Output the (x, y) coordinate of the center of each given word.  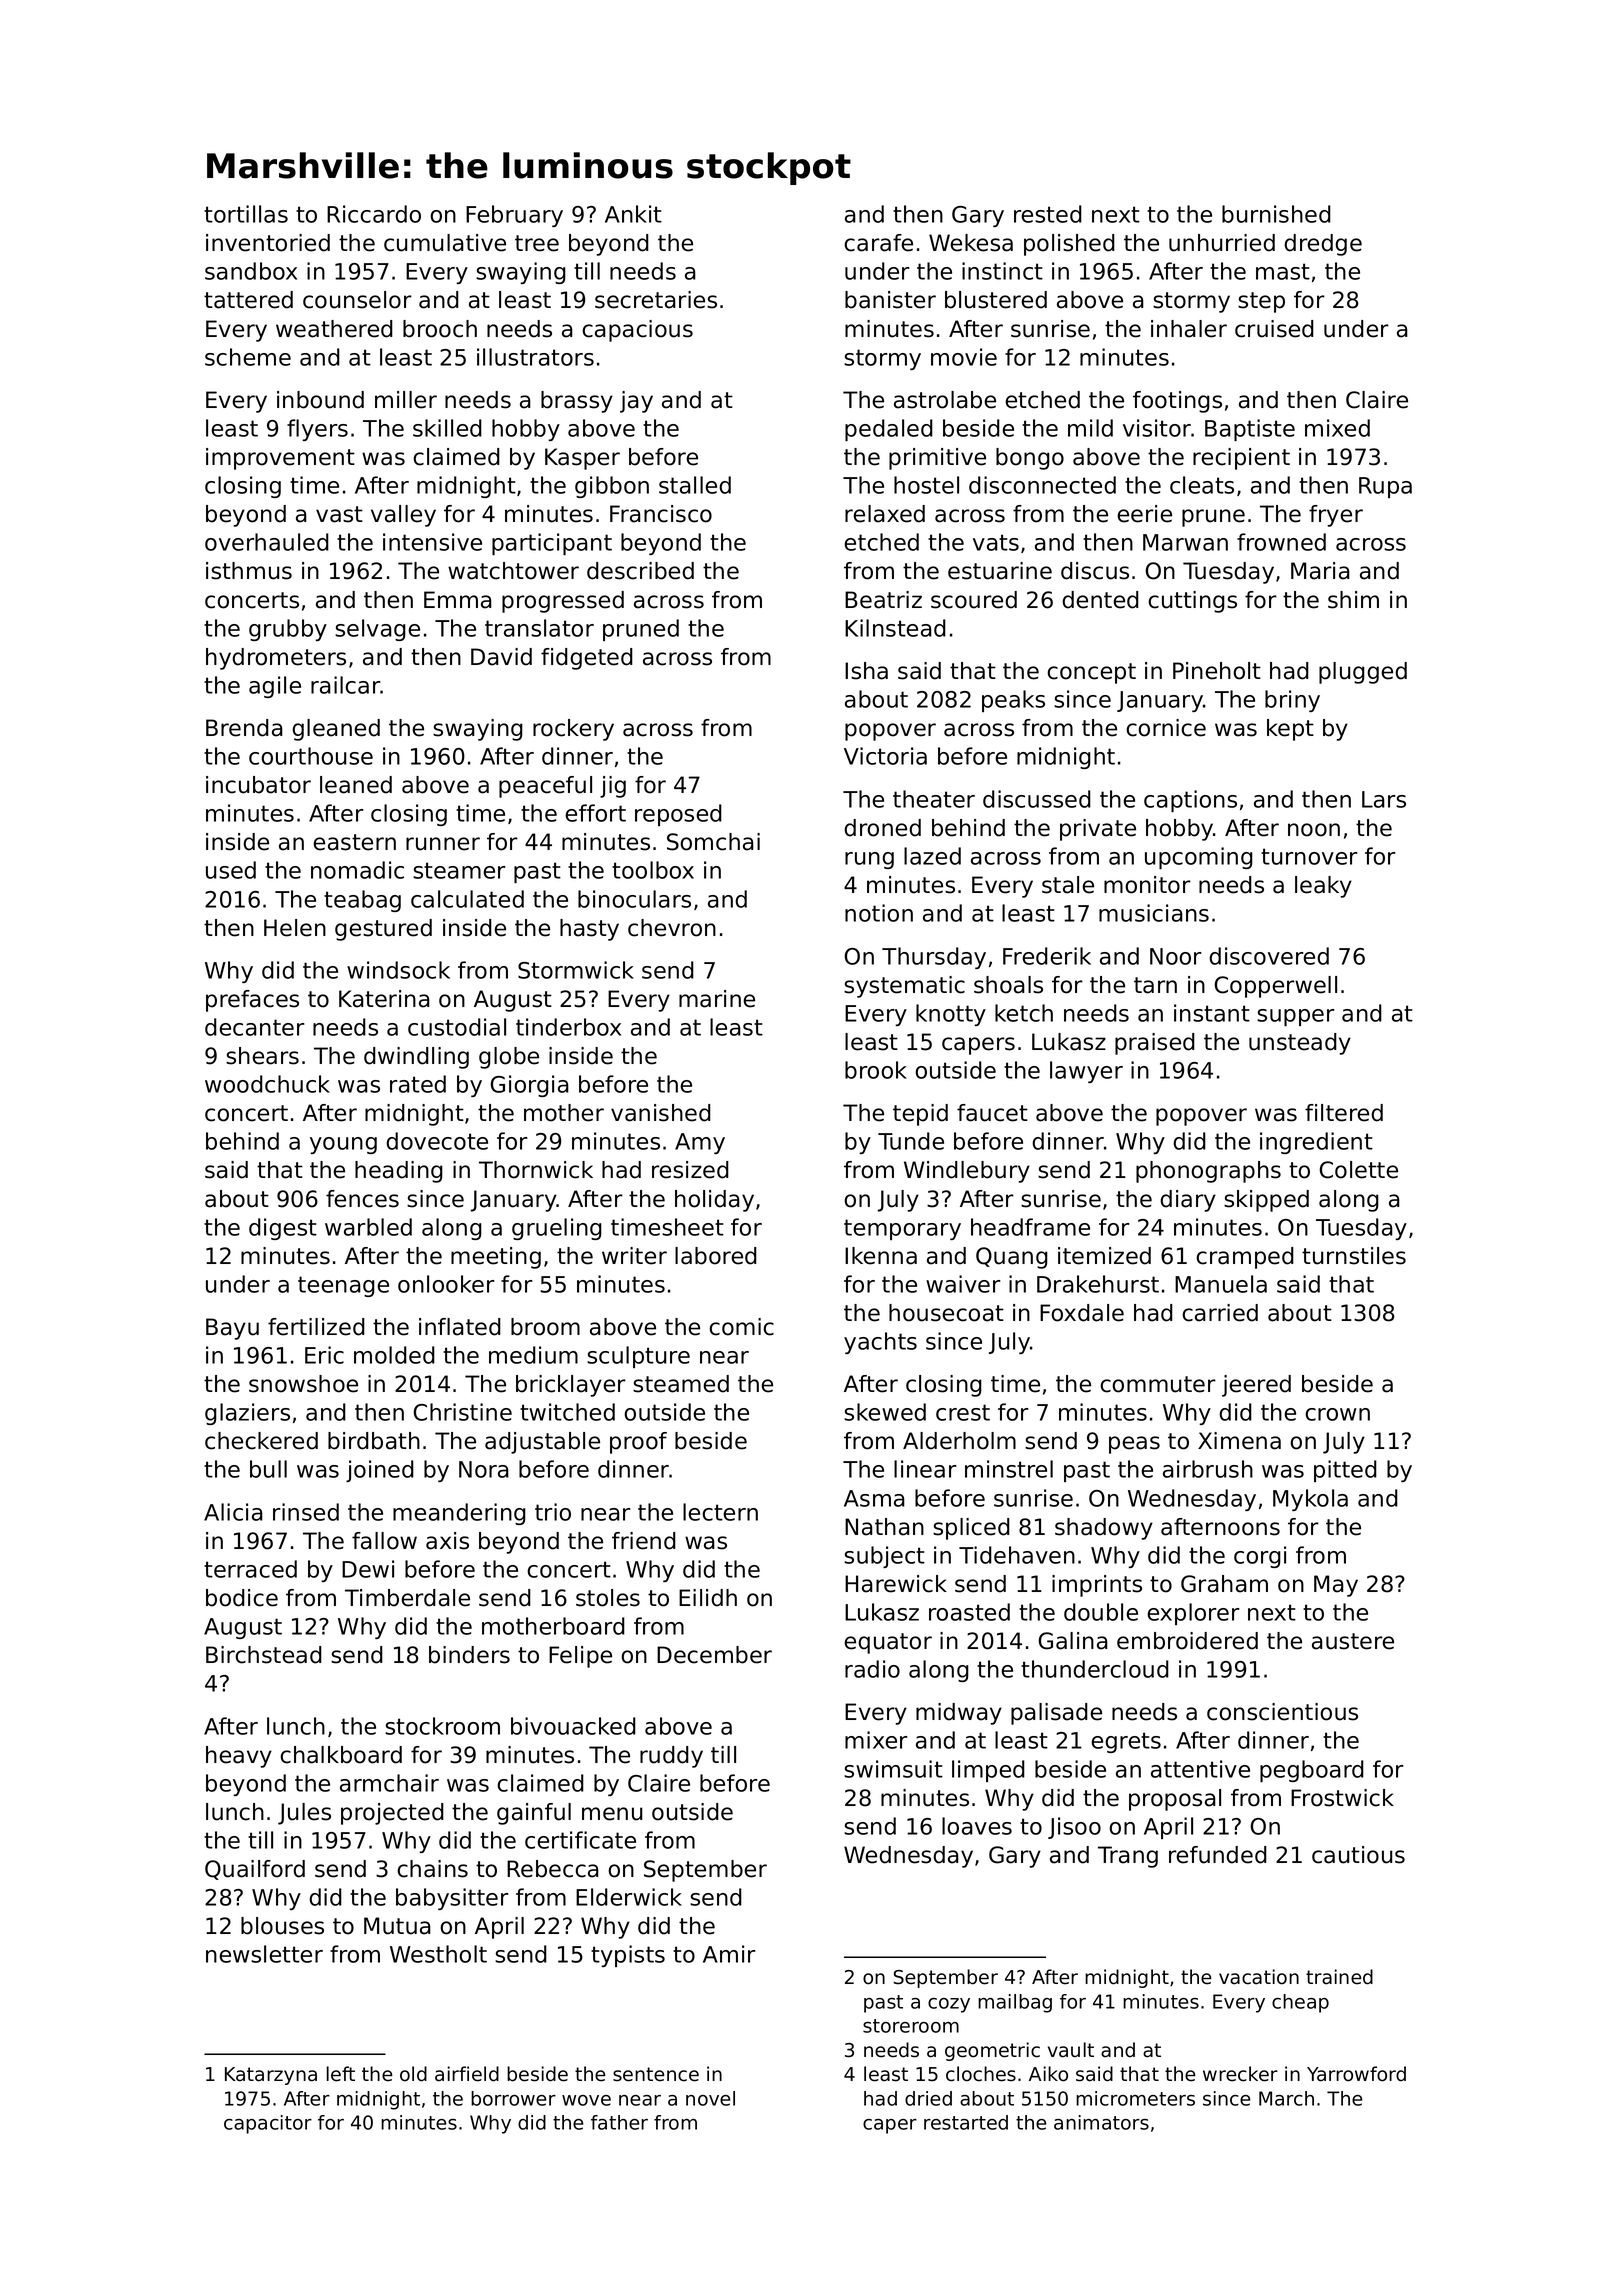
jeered (1256, 1386)
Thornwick (536, 1170)
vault (1071, 2050)
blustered (996, 300)
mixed (1337, 428)
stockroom (442, 1726)
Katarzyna (271, 2076)
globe (509, 1058)
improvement (280, 459)
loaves (977, 1826)
